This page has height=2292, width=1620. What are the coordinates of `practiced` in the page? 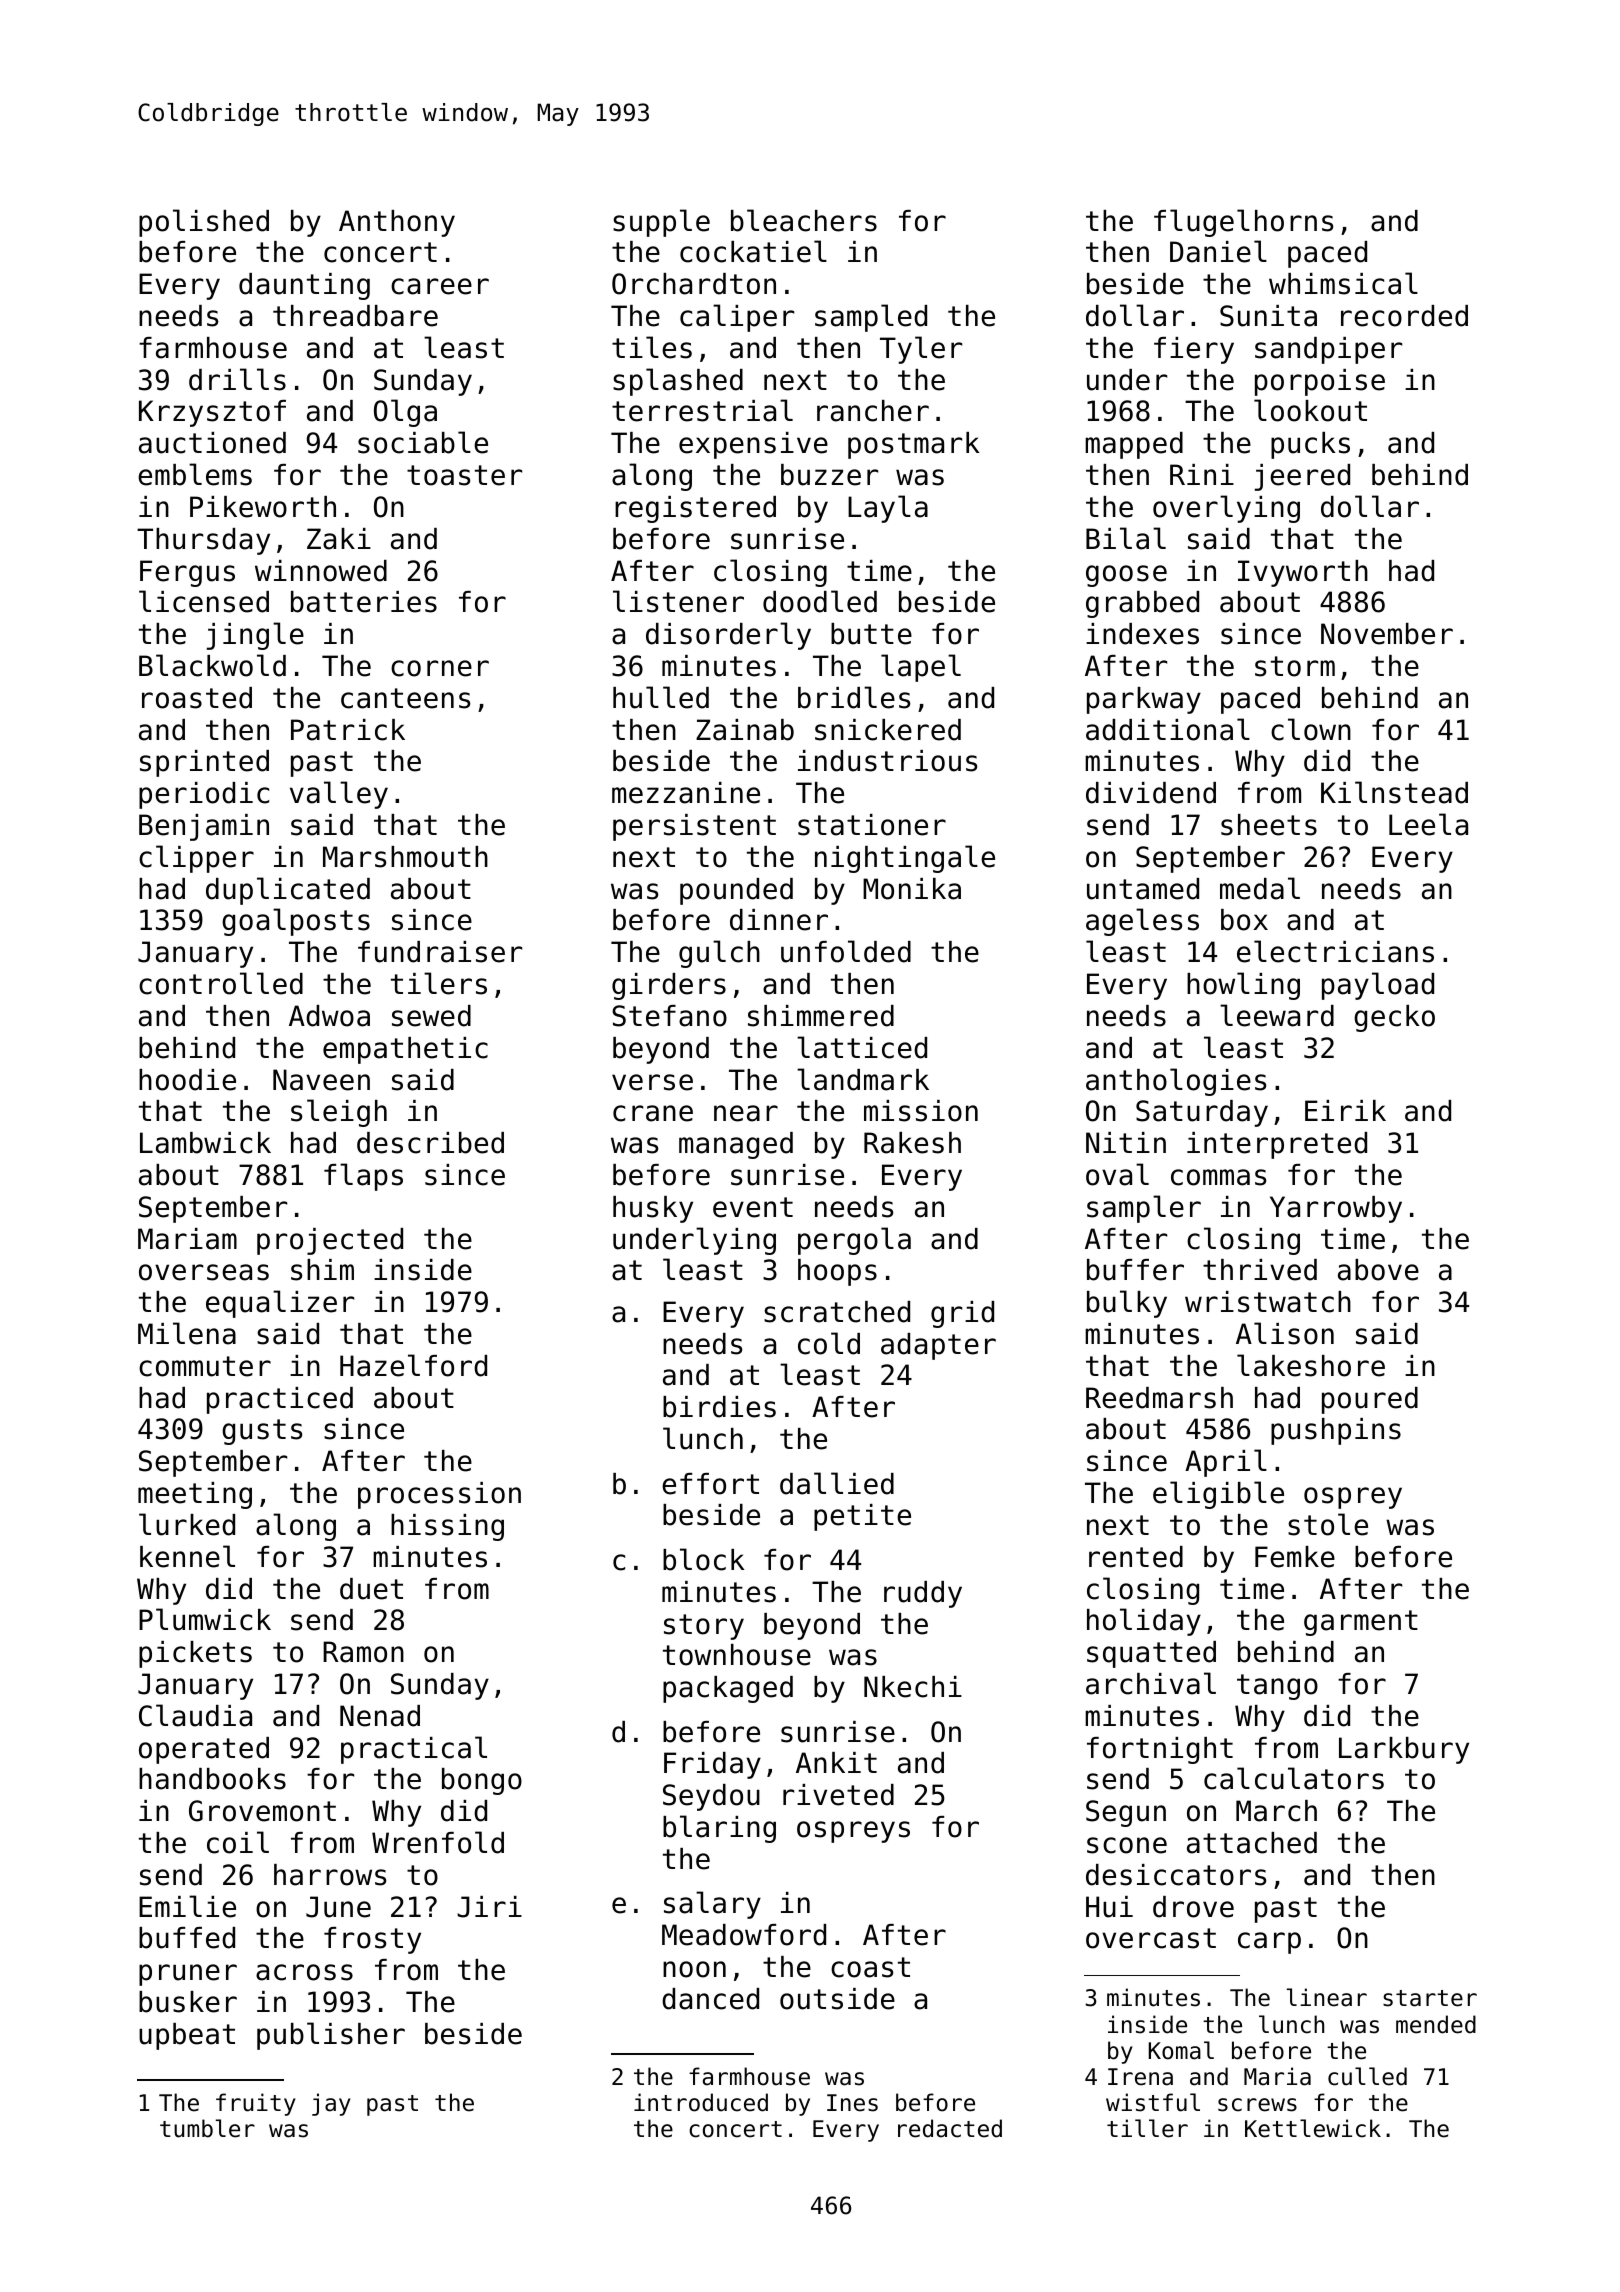 It's located at (280, 1400).
